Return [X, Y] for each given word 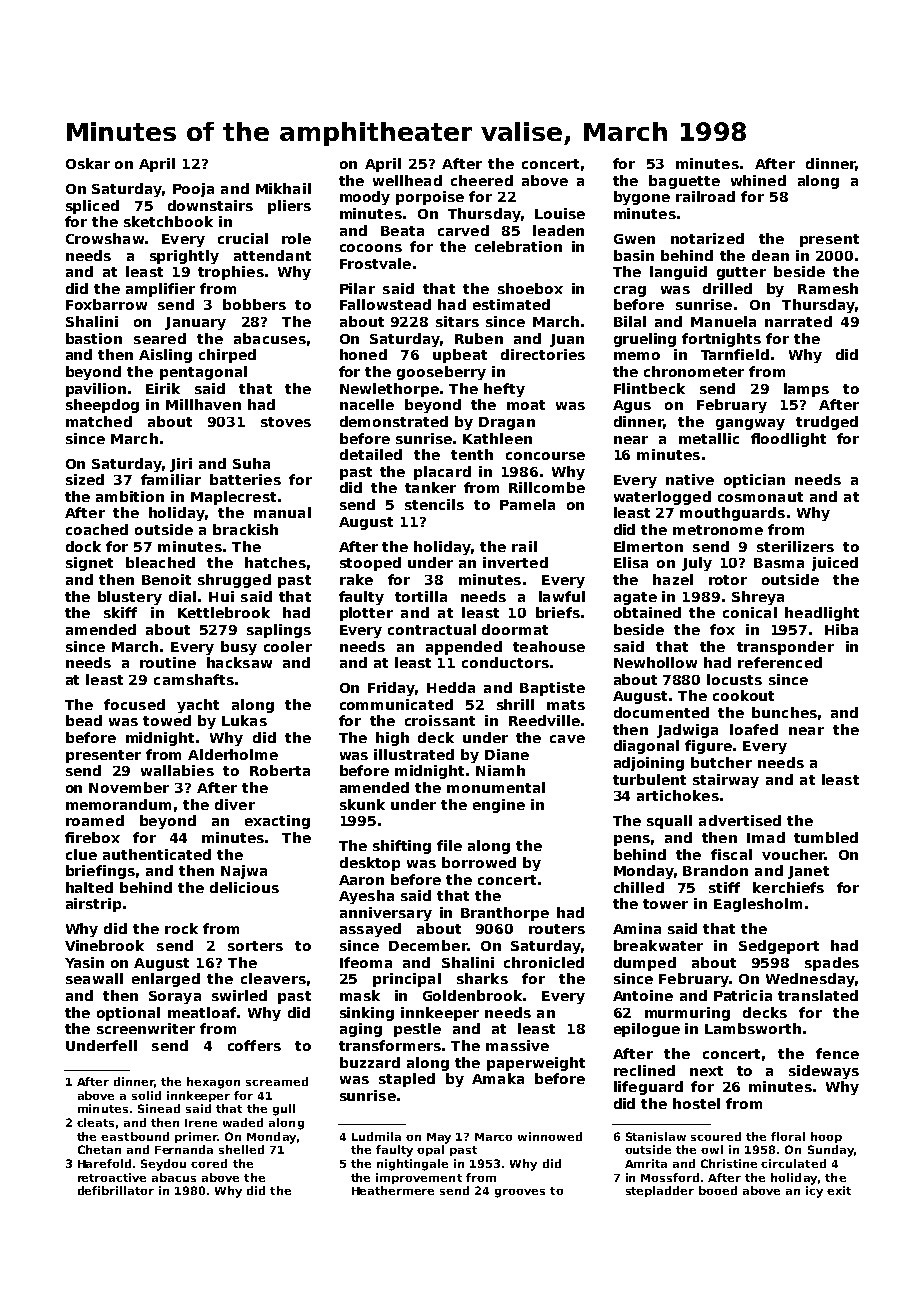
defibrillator [116, 1190]
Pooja [193, 190]
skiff [120, 612]
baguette [684, 182]
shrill [515, 704]
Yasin [84, 962]
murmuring [687, 1014]
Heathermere [393, 1190]
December [428, 945]
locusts [734, 679]
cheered [482, 180]
